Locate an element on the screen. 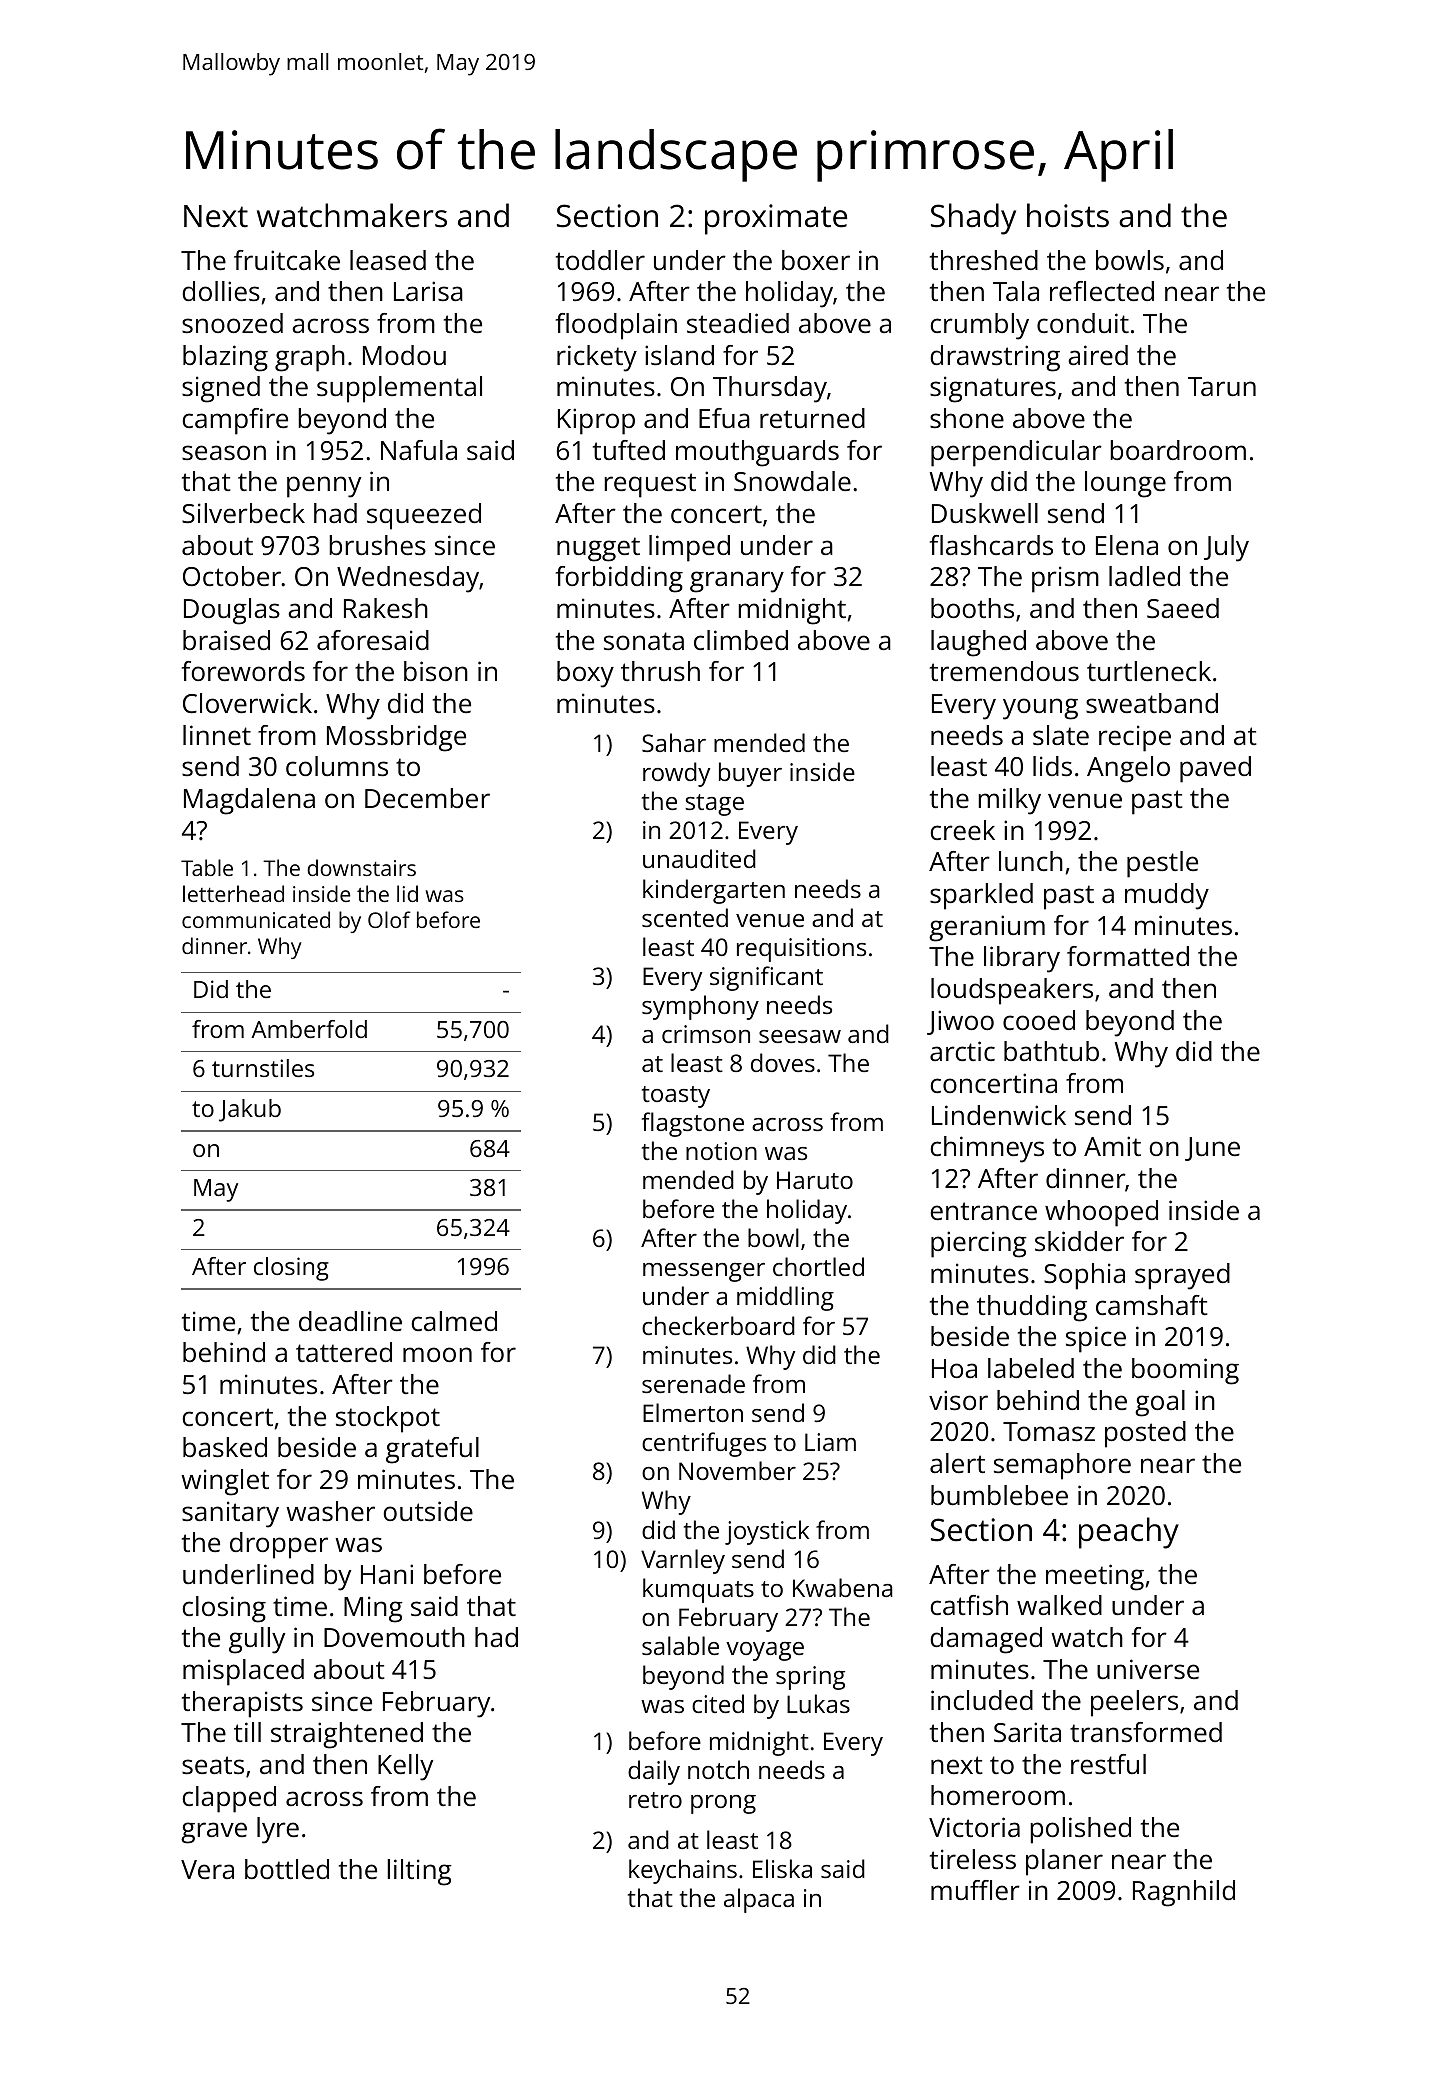  cooed is located at coordinates (1039, 1020).
